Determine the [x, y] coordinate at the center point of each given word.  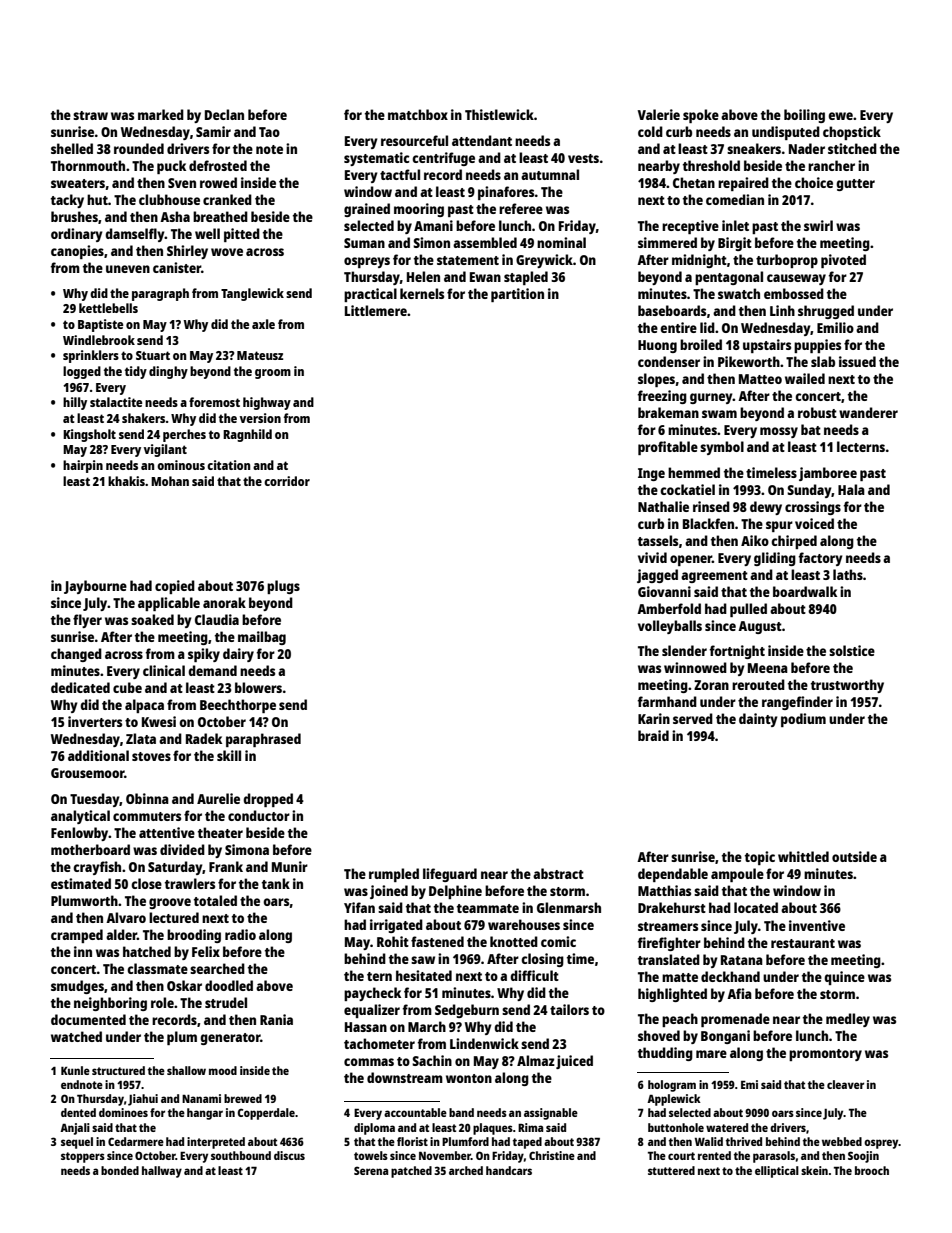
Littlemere [376, 310]
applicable [169, 604]
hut [97, 199]
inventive [817, 925]
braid [653, 735]
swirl [818, 225]
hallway [162, 1172]
